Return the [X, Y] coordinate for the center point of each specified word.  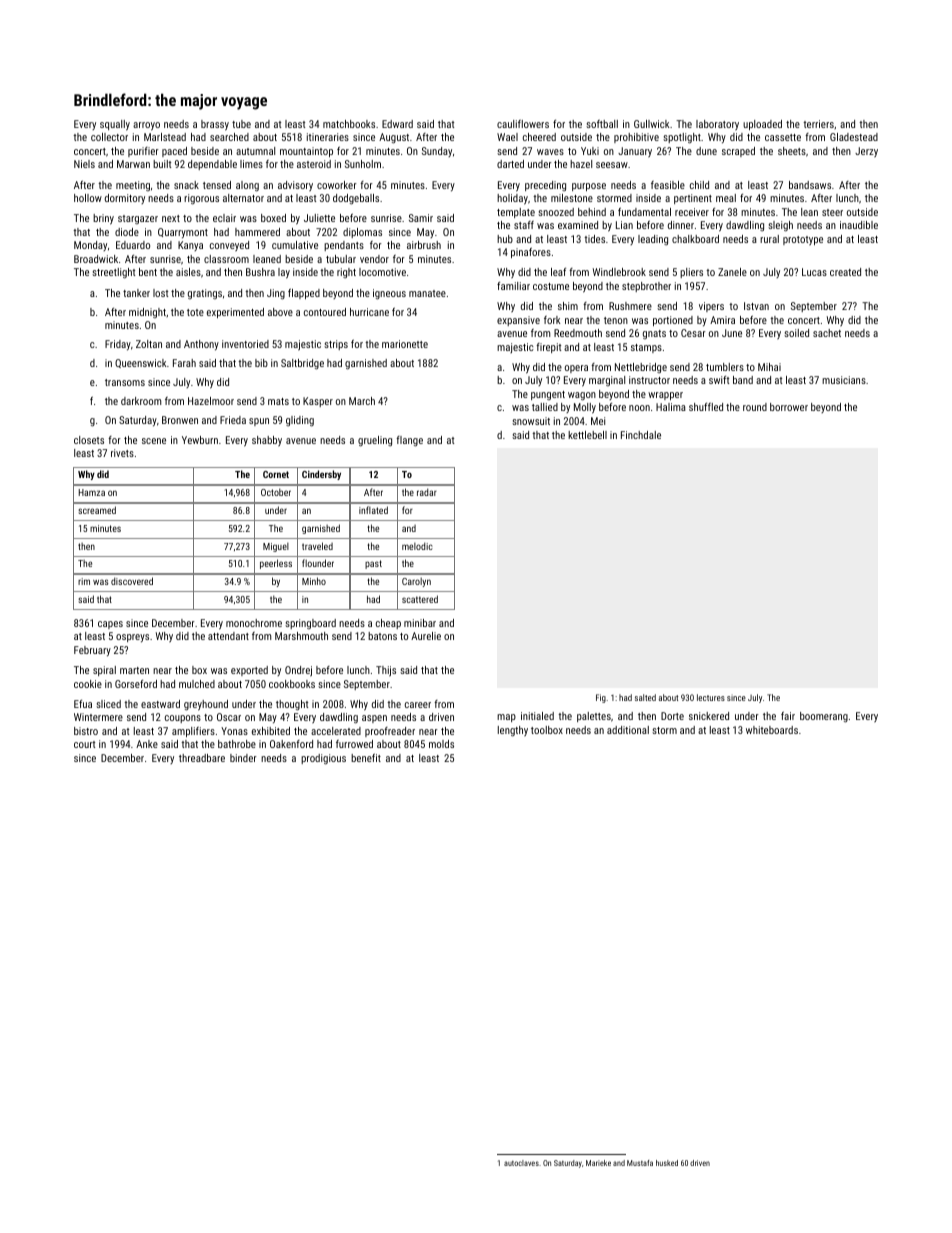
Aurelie [426, 636]
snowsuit [531, 421]
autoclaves [521, 1163]
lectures [711, 697]
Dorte [672, 716]
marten [134, 670]
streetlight [113, 273]
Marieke [598, 1163]
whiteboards [772, 730]
